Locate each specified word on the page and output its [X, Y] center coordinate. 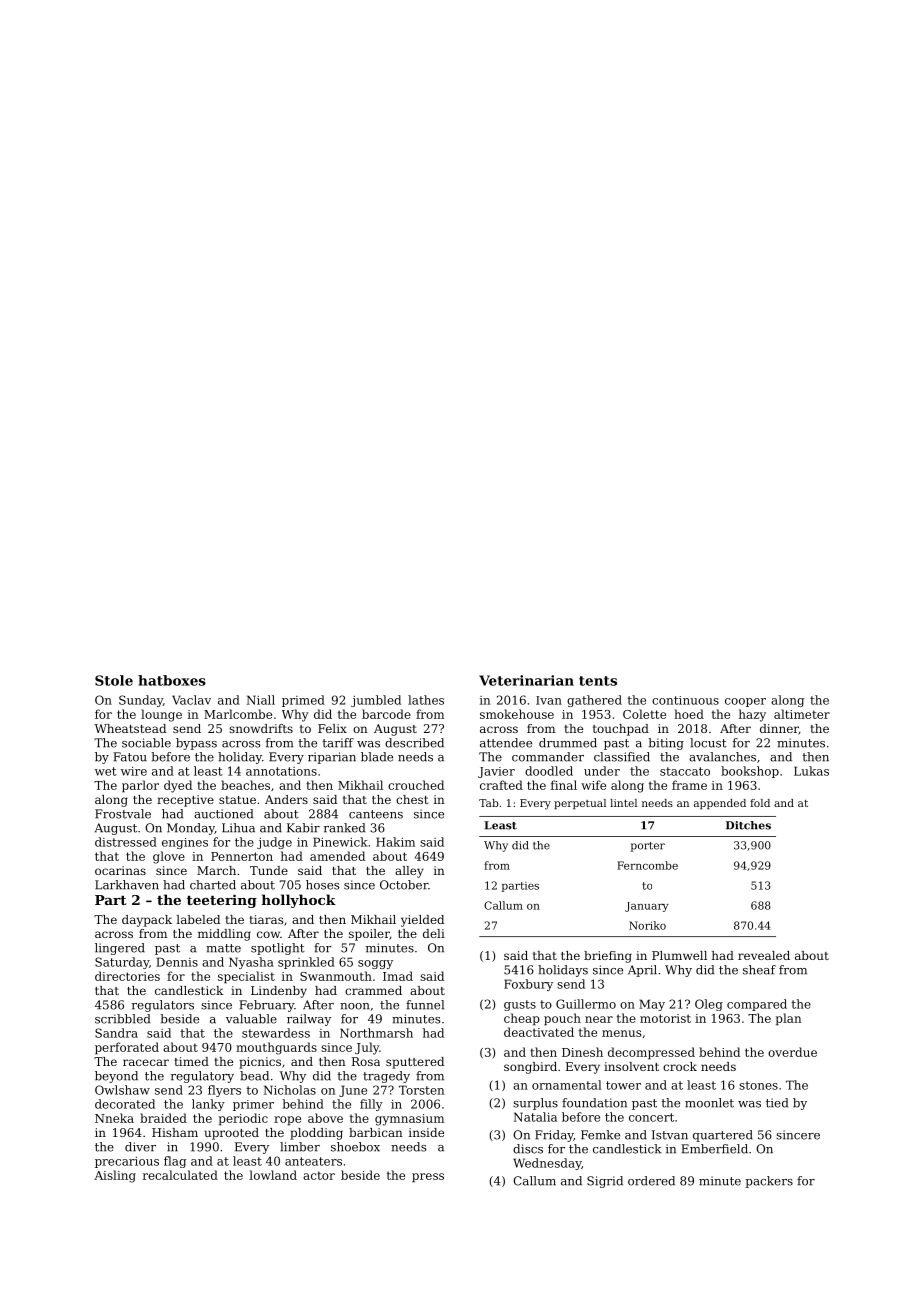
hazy [752, 715]
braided [163, 1118]
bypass [196, 744]
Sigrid [605, 1182]
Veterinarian [526, 680]
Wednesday [547, 1164]
